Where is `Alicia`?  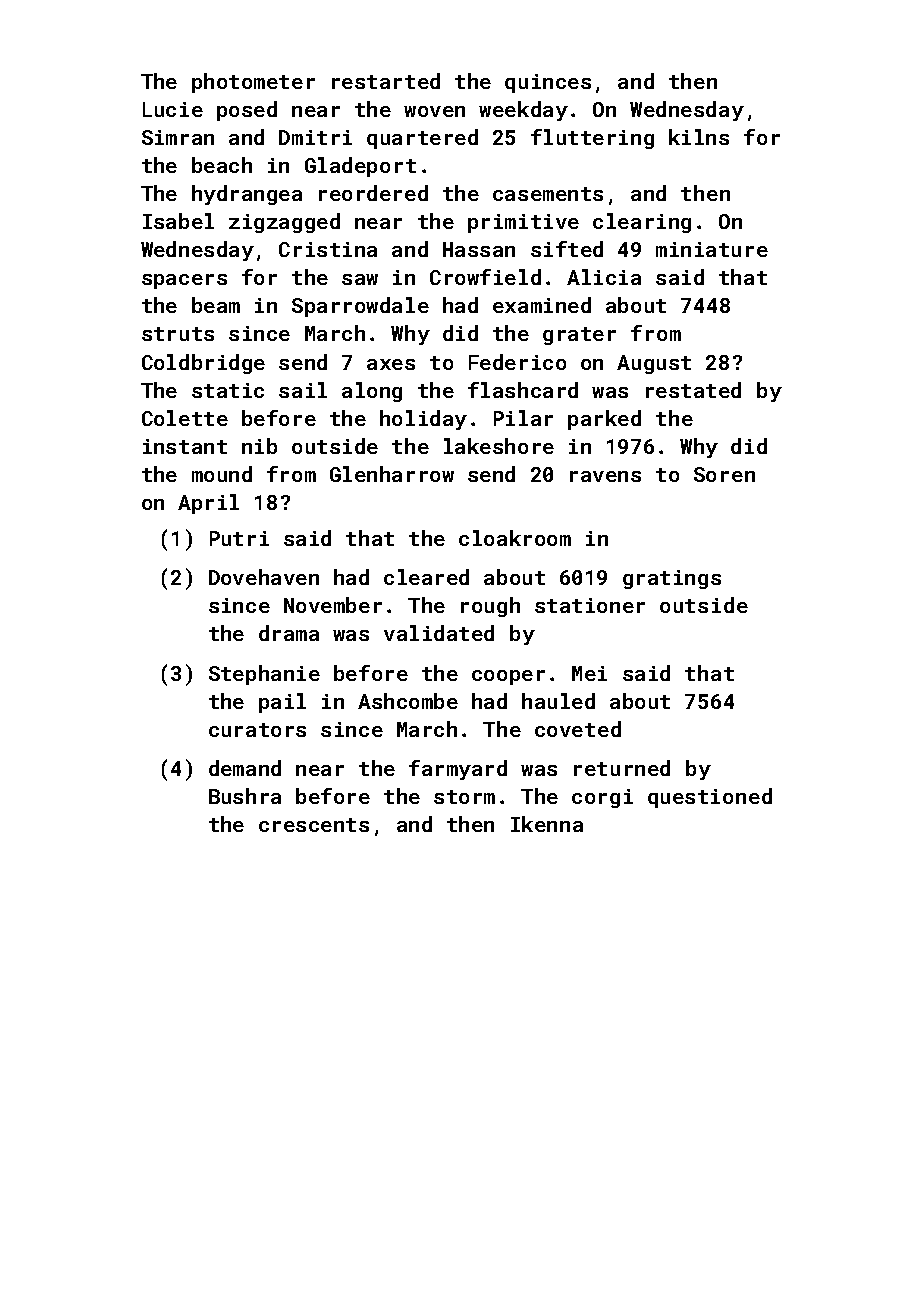 Alicia is located at coordinates (604, 277).
